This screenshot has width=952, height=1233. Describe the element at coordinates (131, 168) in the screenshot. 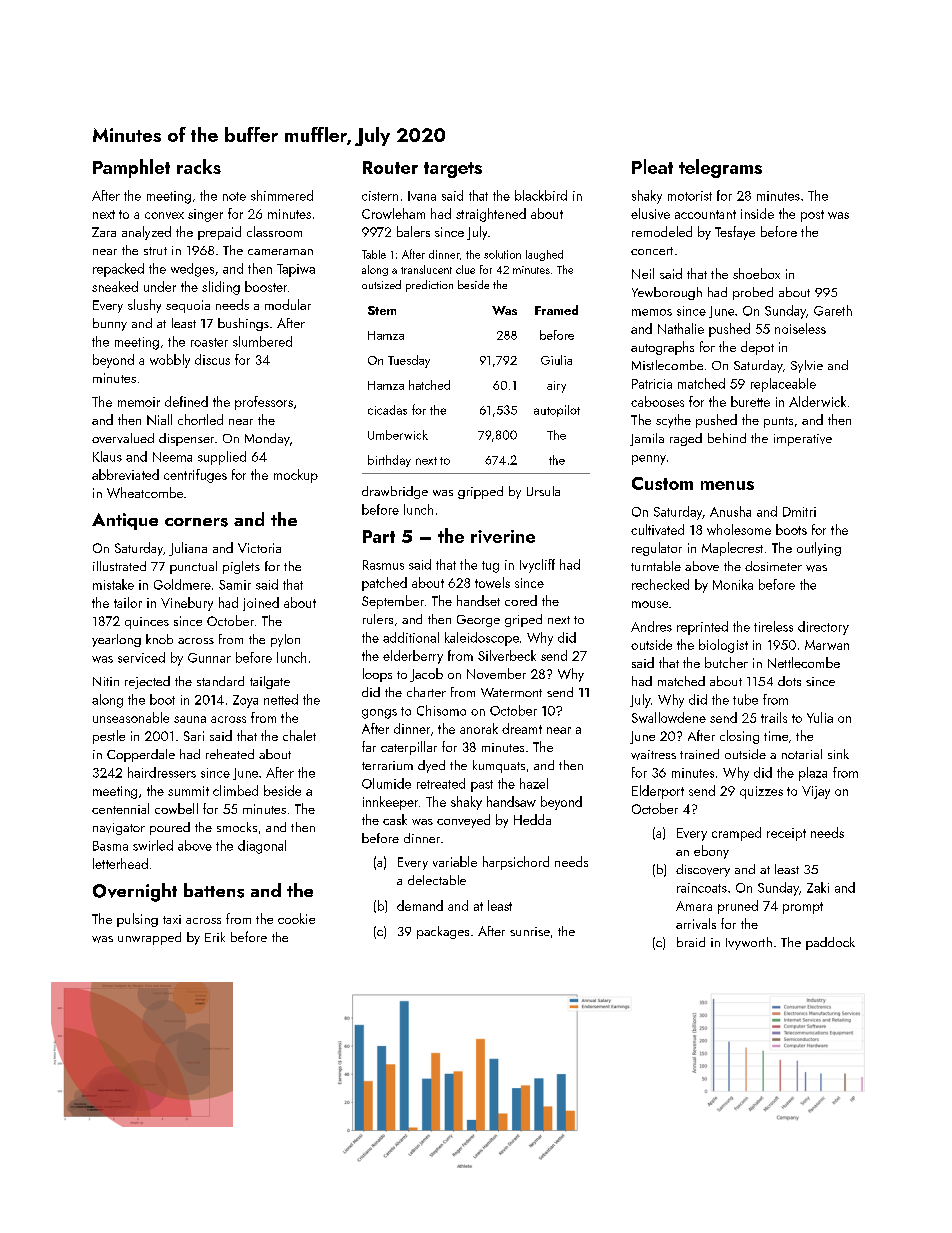

I see `Pamphlet` at that location.
